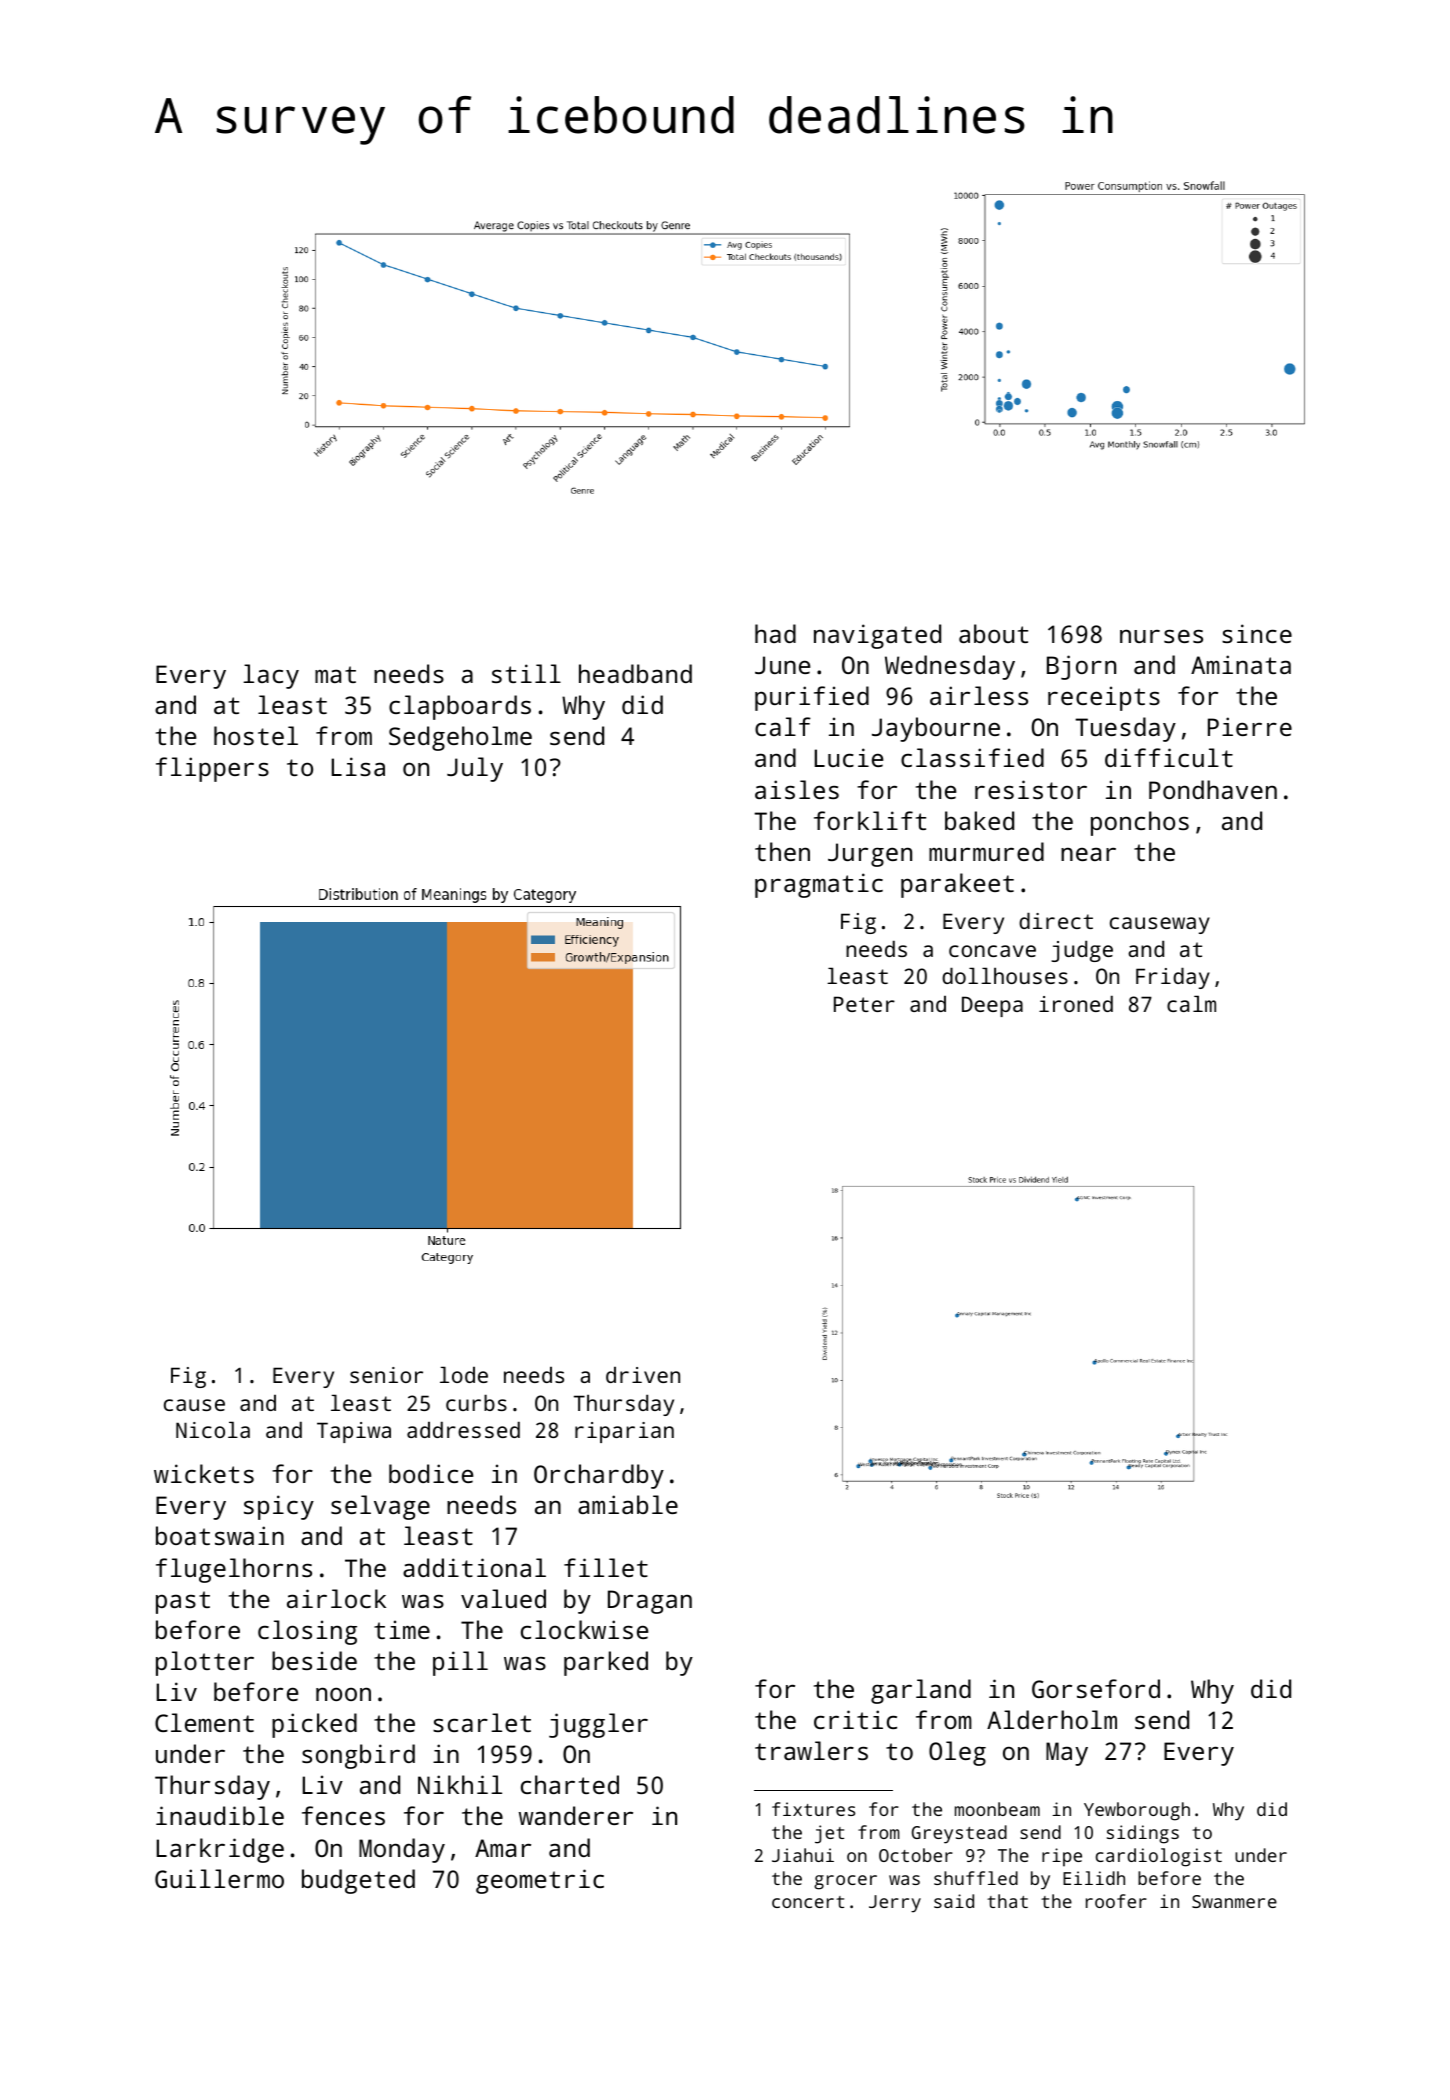  Describe the element at coordinates (212, 769) in the document. I see `flippers` at that location.
